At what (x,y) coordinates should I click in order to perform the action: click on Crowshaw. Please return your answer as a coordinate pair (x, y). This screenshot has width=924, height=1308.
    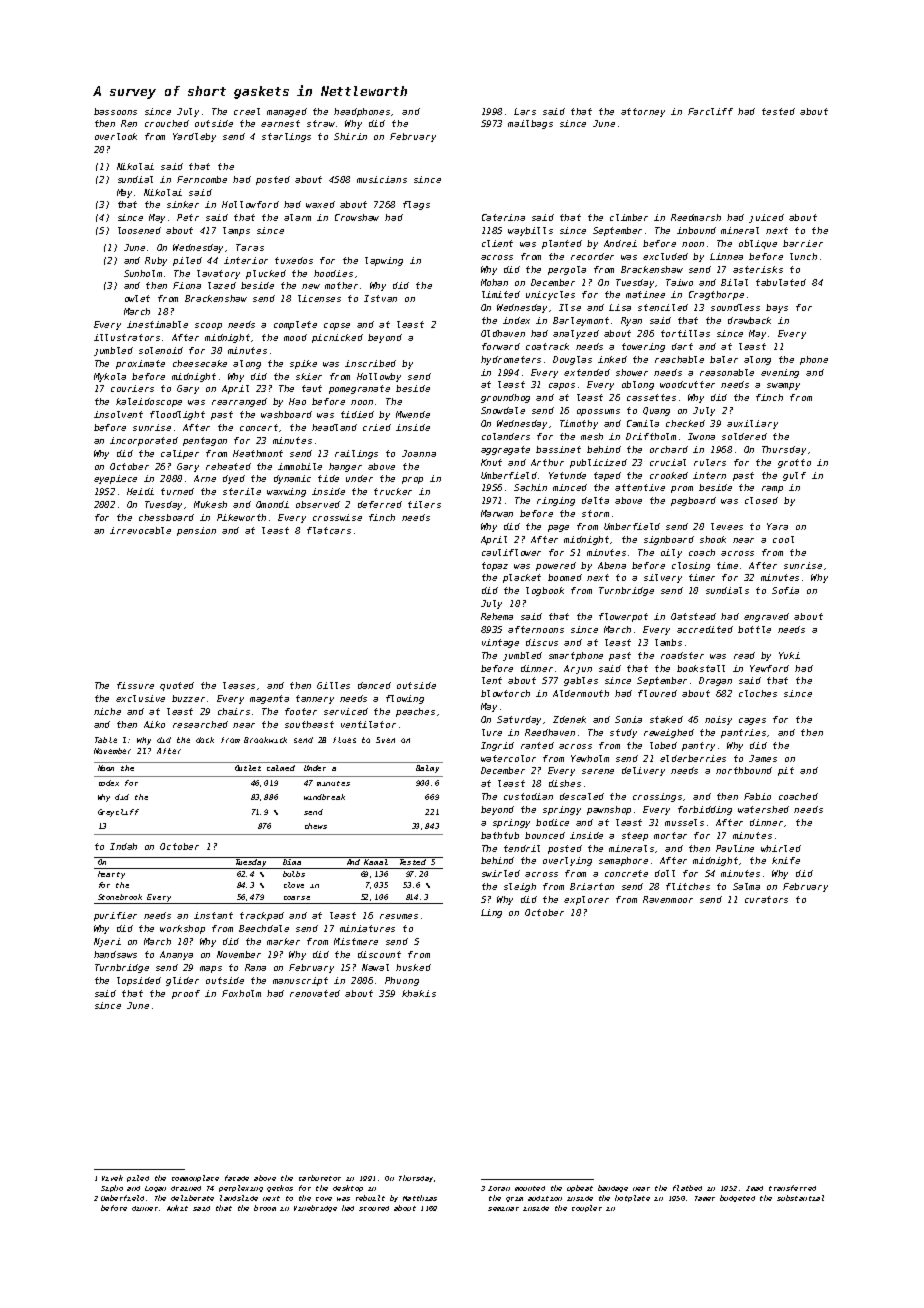
    Looking at the image, I should click on (357, 217).
